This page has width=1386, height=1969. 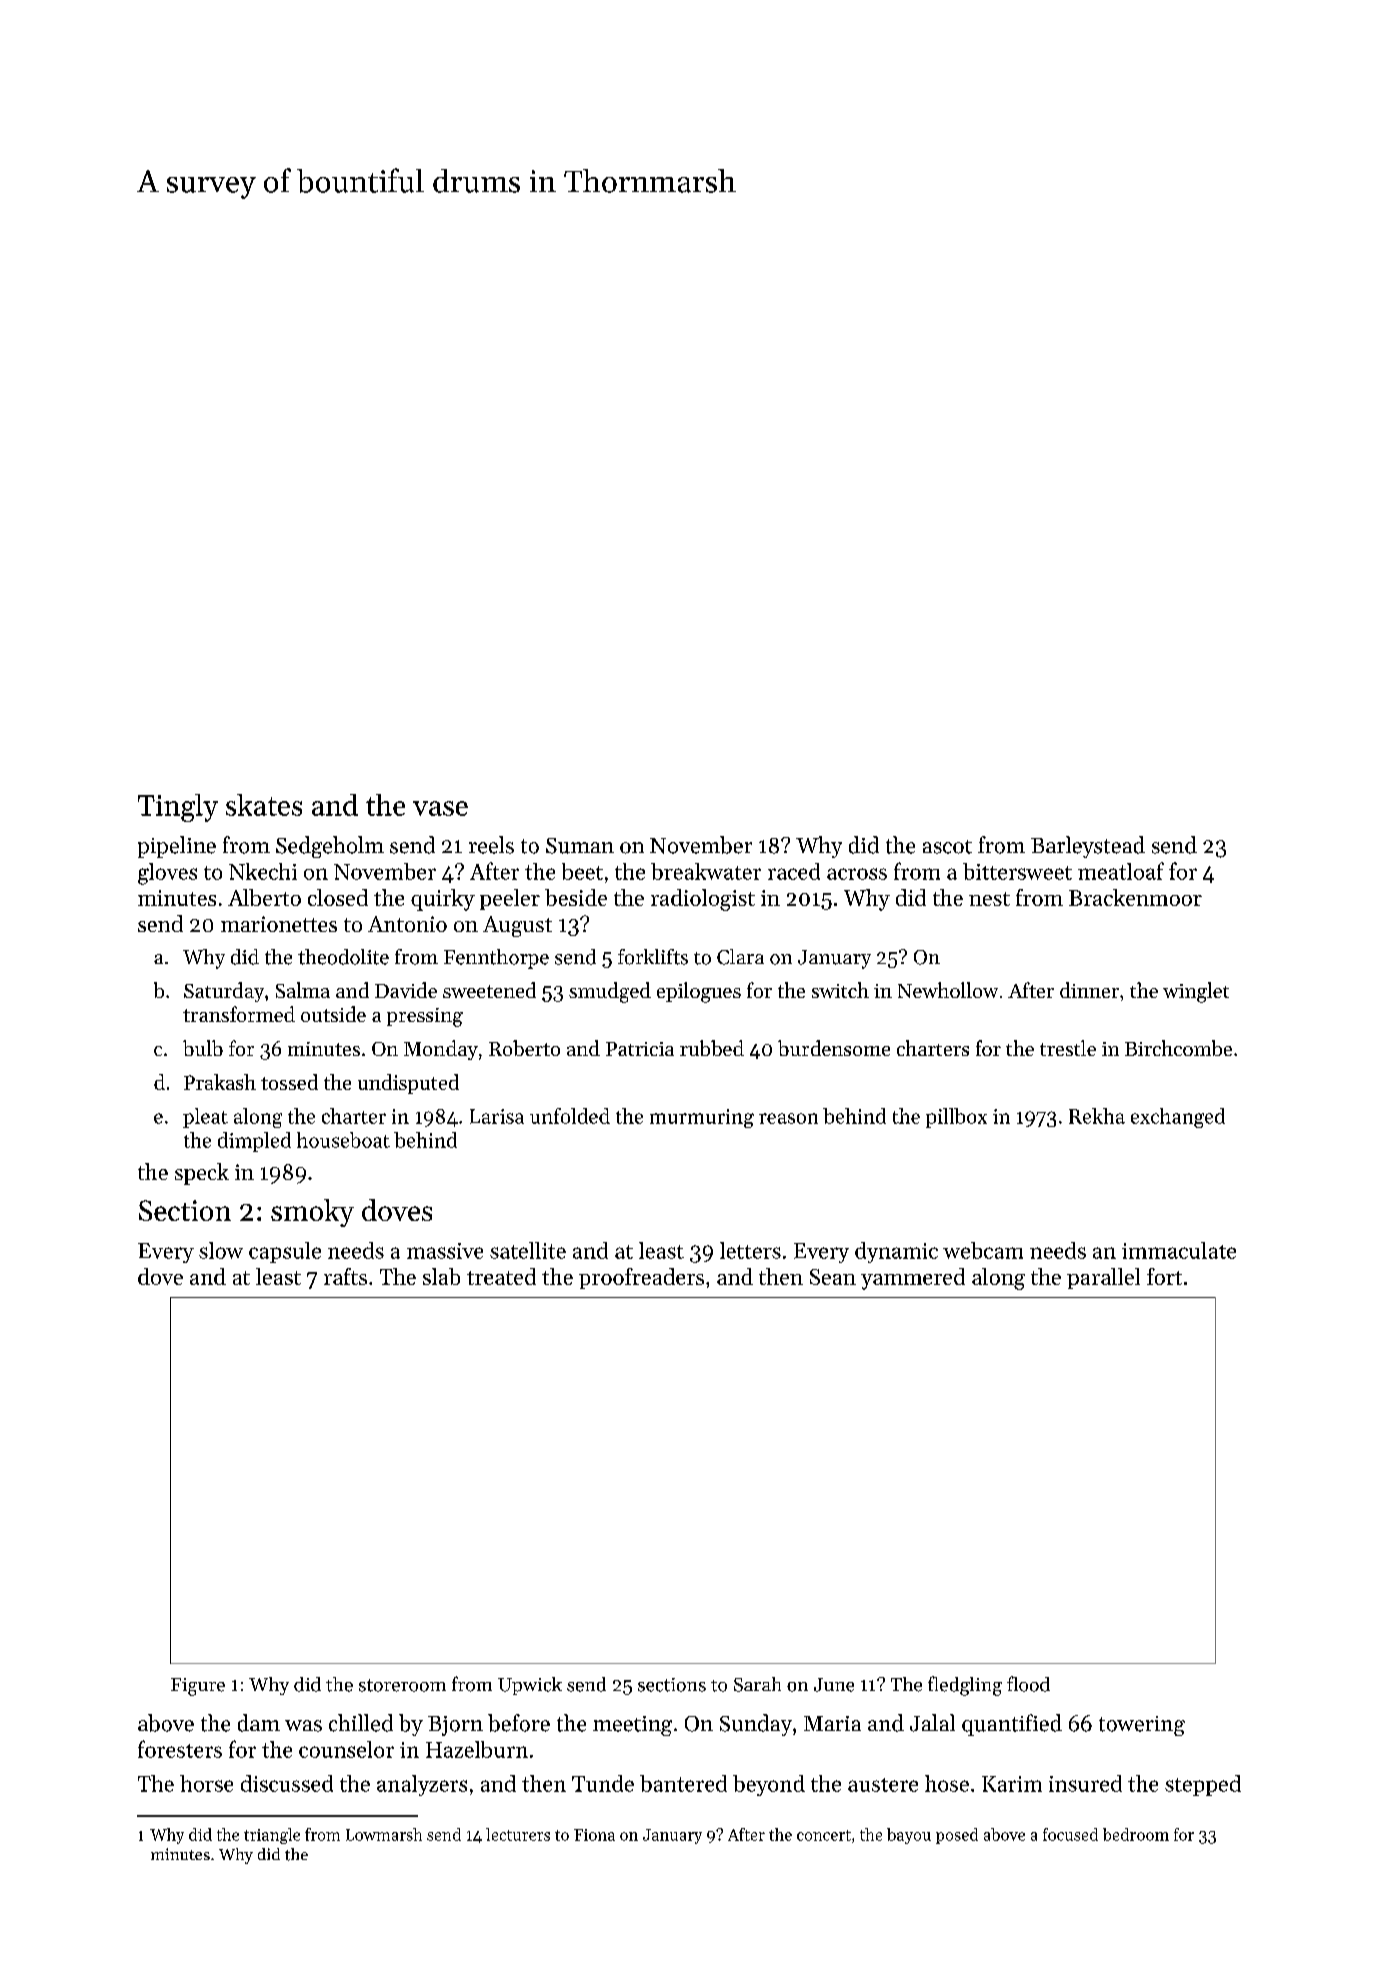 I want to click on skates, so click(x=264, y=805).
